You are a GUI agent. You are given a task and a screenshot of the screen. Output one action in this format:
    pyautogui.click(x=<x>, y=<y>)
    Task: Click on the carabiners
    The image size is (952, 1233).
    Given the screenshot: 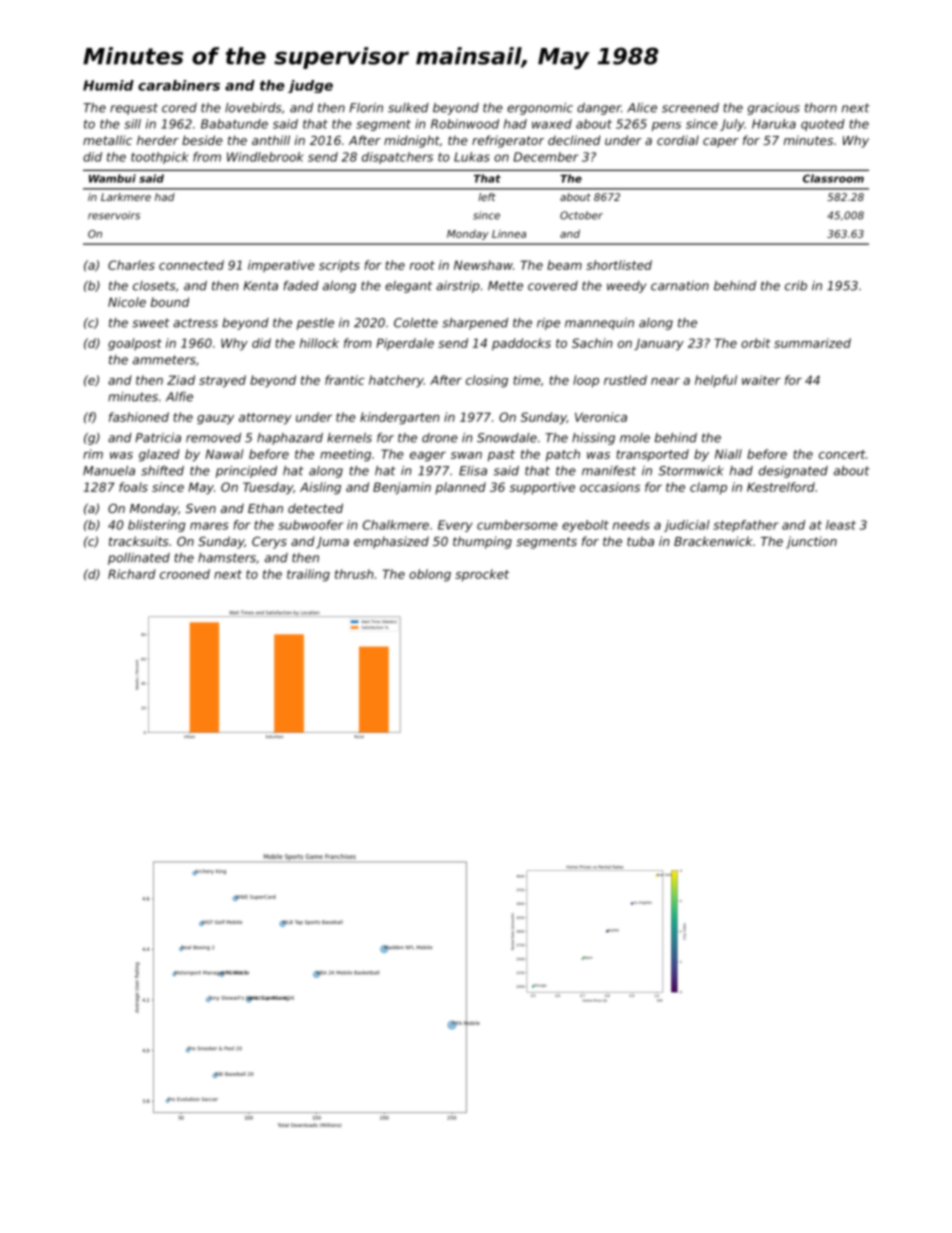 What is the action you would take?
    pyautogui.click(x=179, y=85)
